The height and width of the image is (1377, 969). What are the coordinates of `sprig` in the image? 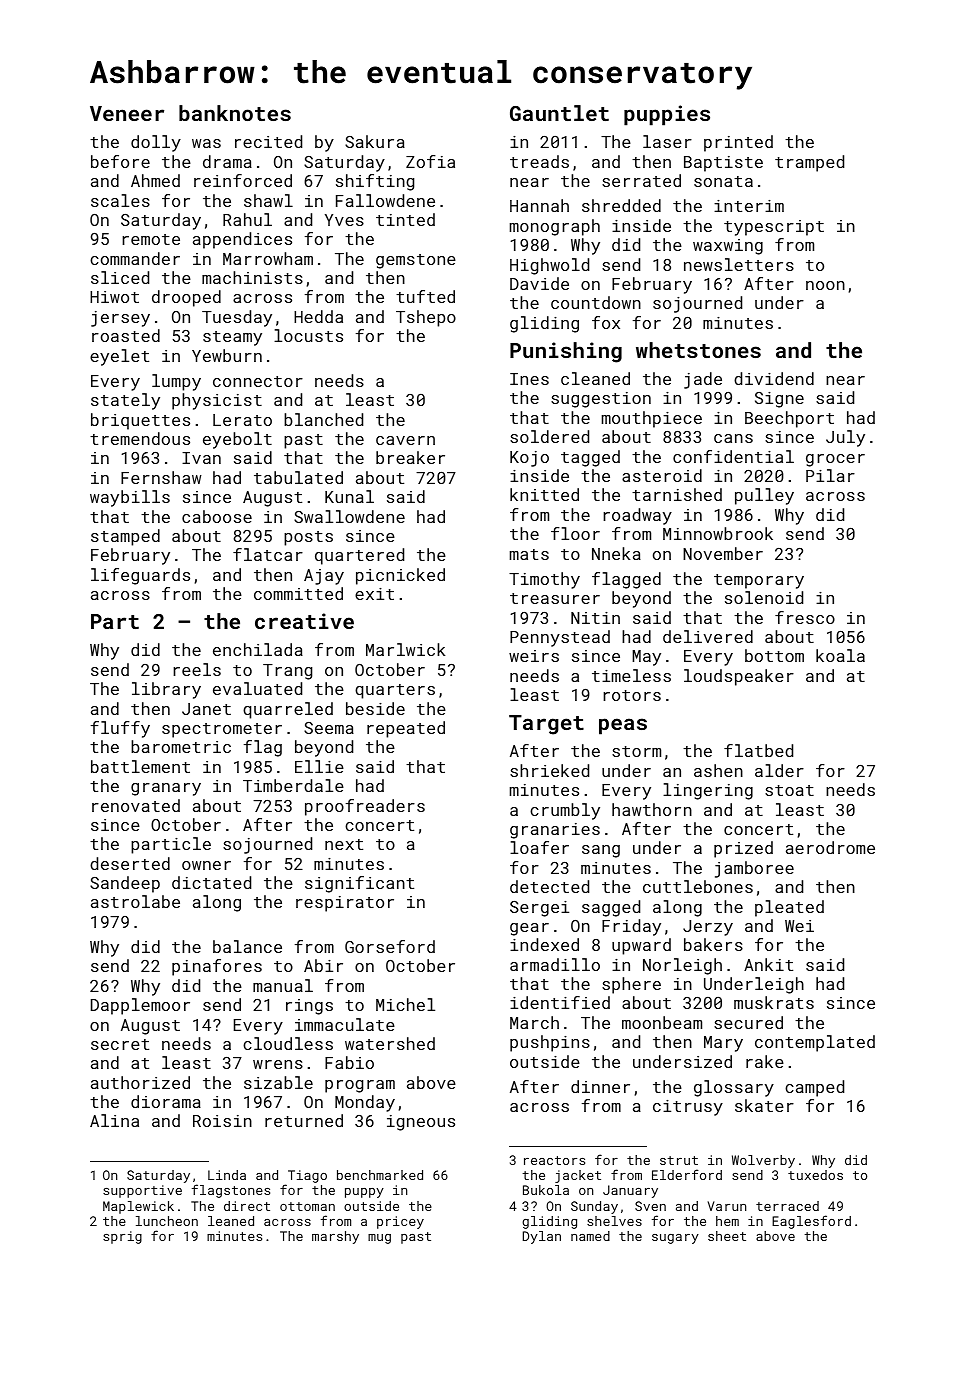 It's located at (122, 1237).
